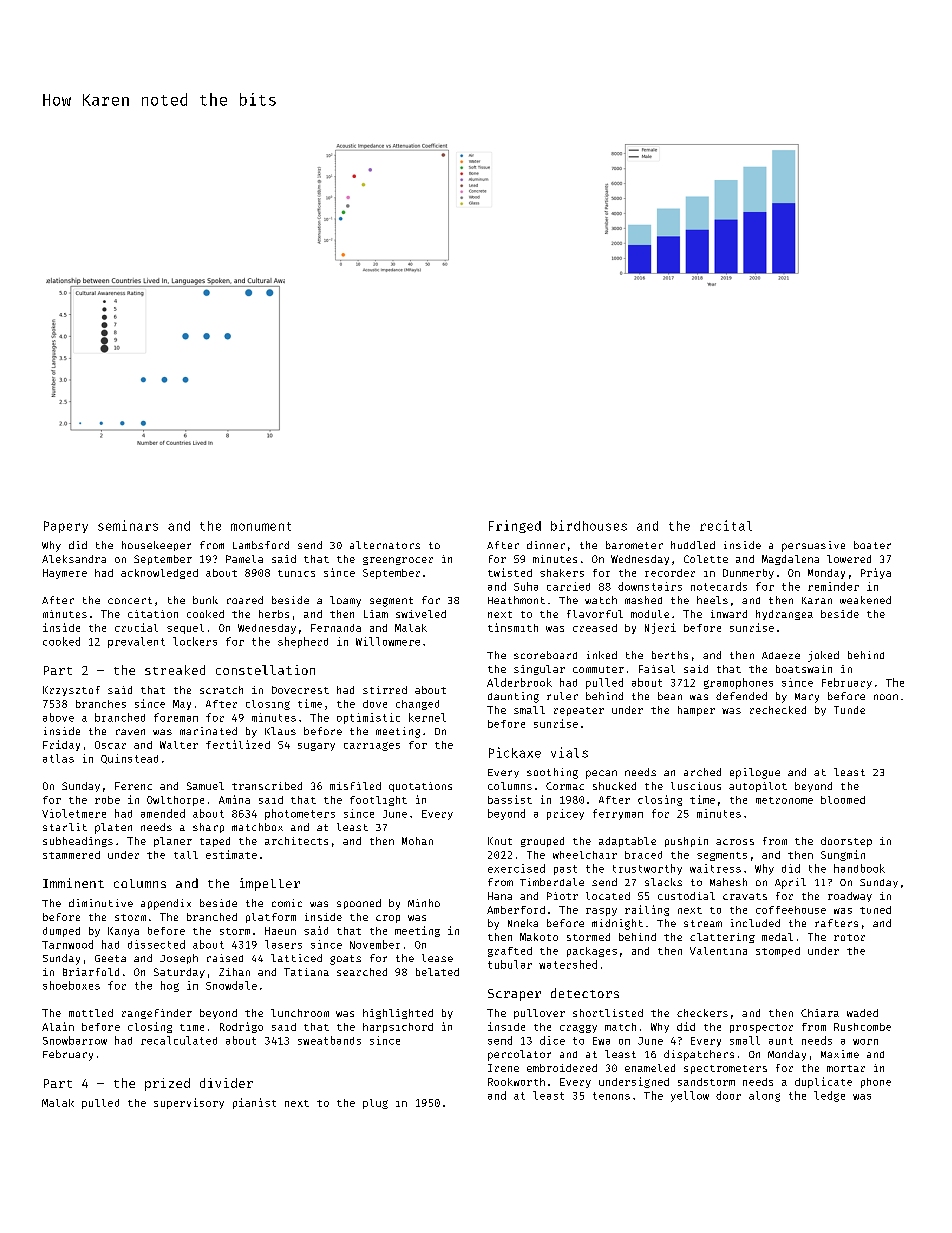 This screenshot has height=1233, width=952. I want to click on streaked, so click(175, 670).
